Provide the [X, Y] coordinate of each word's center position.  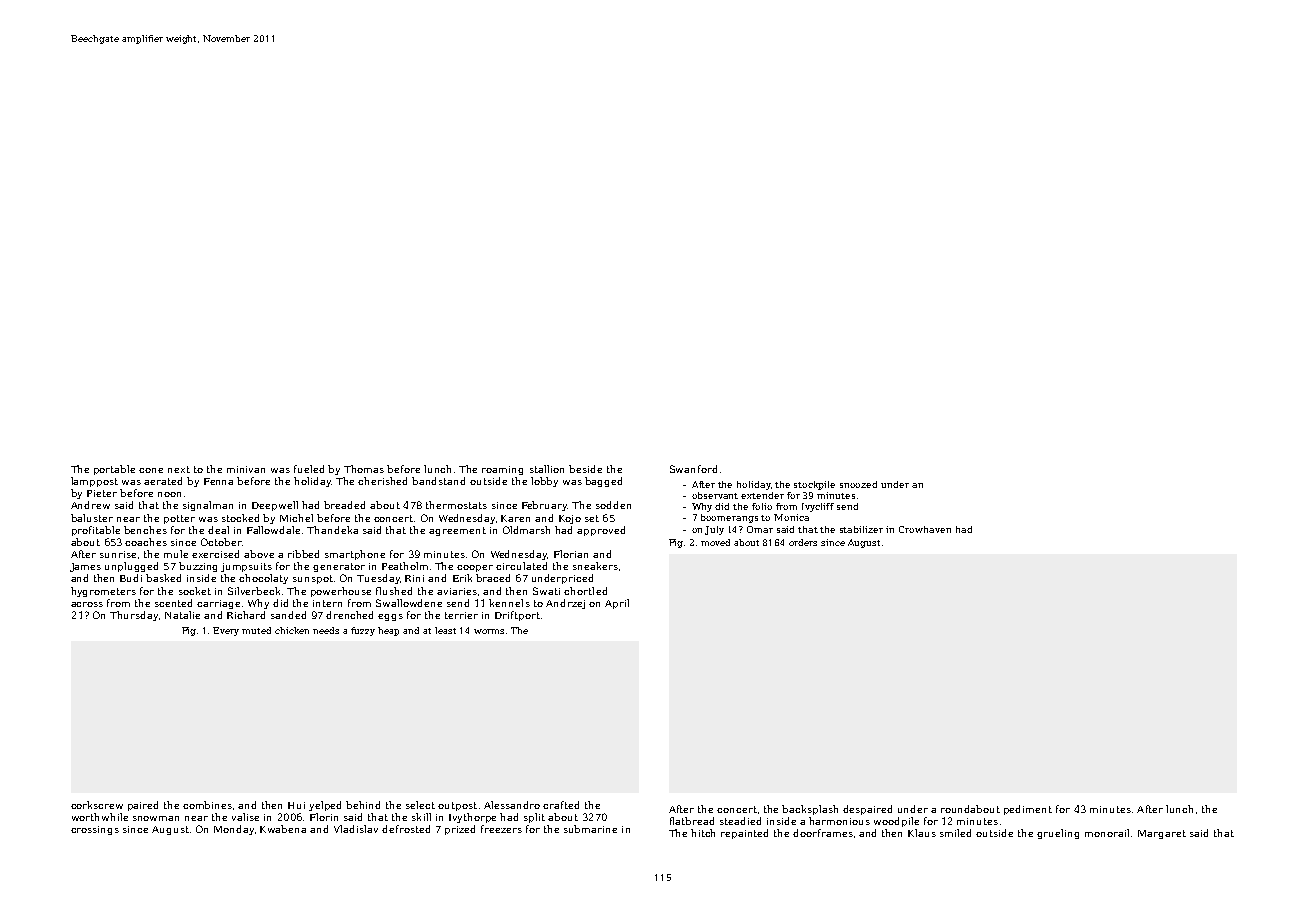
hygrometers [103, 592]
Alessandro [512, 805]
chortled [585, 591]
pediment [1028, 810]
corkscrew [97, 805]
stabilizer [861, 529]
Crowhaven [925, 529]
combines [207, 805]
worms [489, 631]
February [545, 506]
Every [226, 631]
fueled [309, 469]
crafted [561, 805]
